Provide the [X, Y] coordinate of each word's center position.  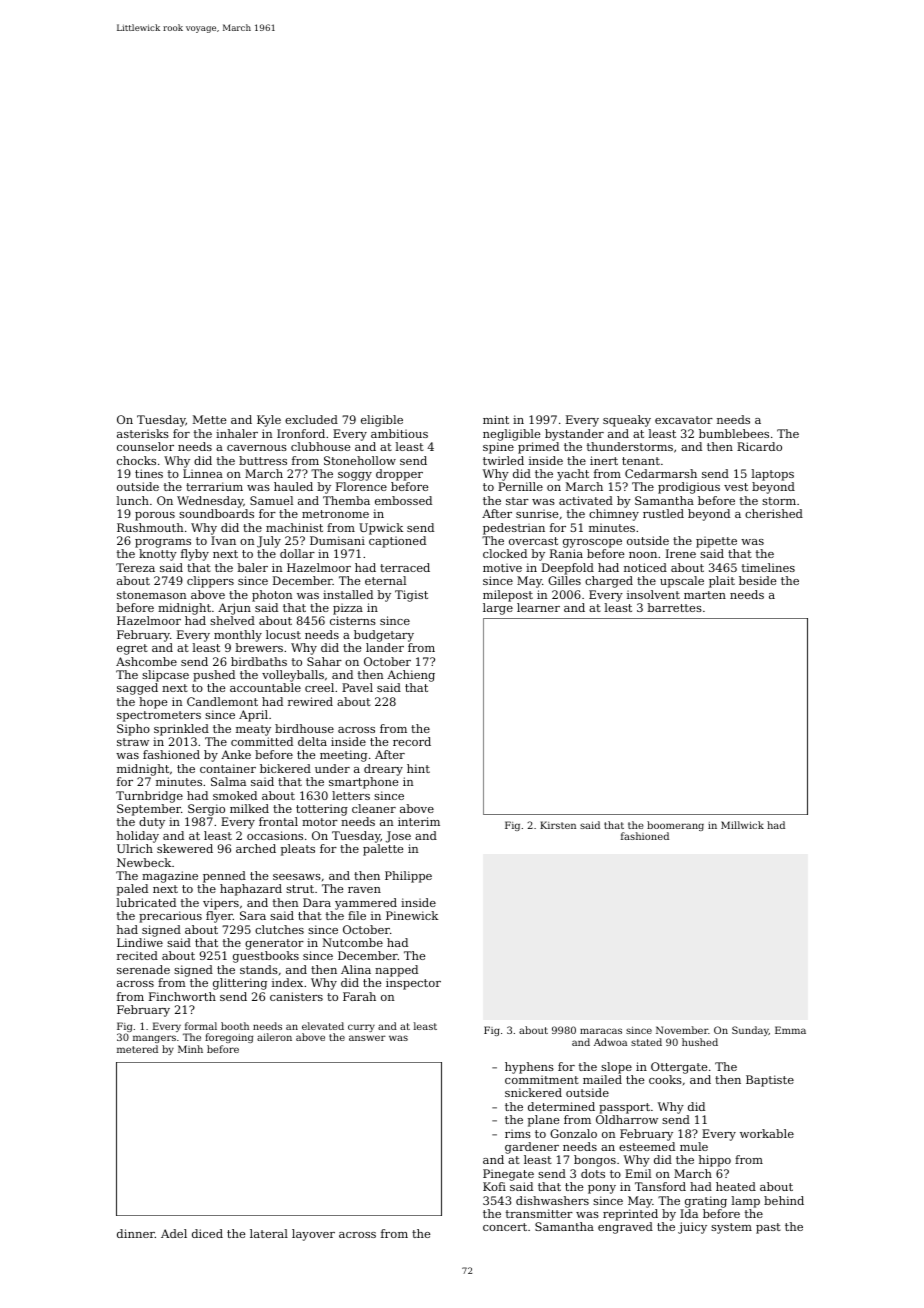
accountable [265, 687]
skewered [185, 848]
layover [313, 1235]
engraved [625, 1228]
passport [624, 1108]
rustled [663, 513]
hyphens [529, 1068]
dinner [136, 1233]
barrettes [674, 607]
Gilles [564, 580]
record [412, 741]
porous [155, 516]
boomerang [675, 826]
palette [383, 850]
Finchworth [182, 996]
